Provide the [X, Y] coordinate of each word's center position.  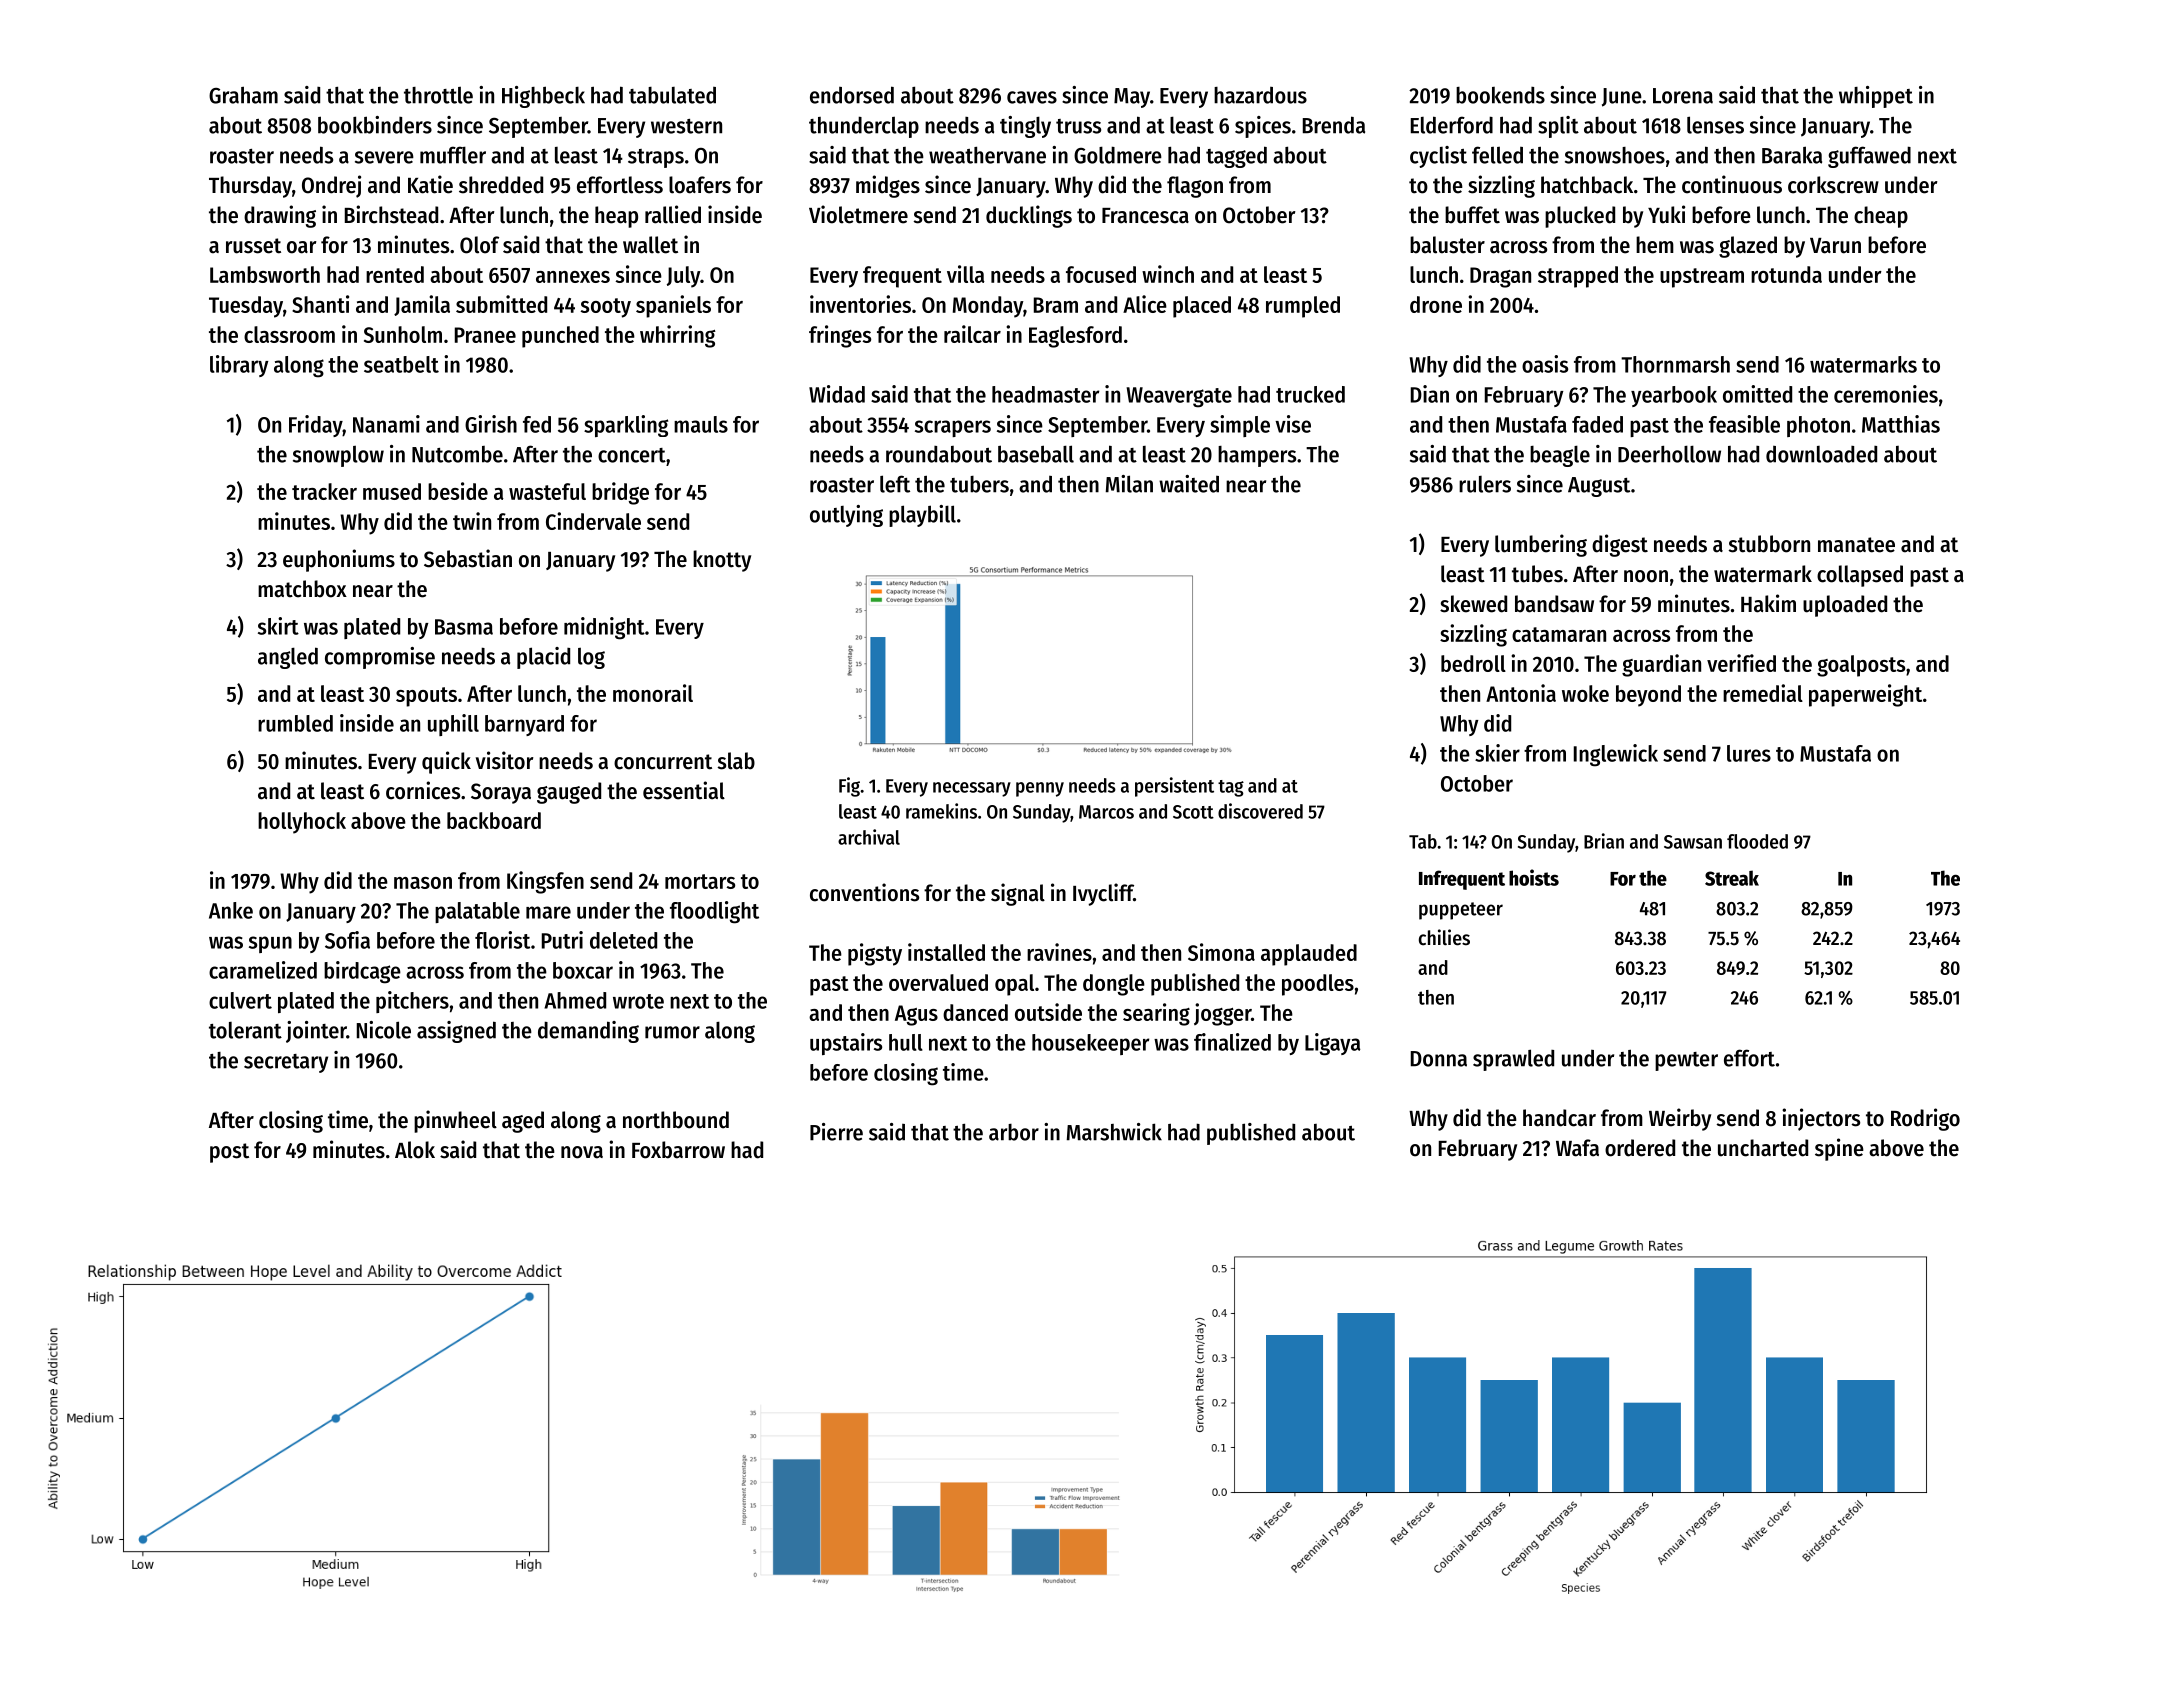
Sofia [347, 940]
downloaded [1821, 454]
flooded [1757, 841]
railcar [972, 334]
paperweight [1865, 695]
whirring [678, 336]
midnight [604, 628]
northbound [676, 1120]
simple [1240, 426]
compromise [380, 658]
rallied [673, 214]
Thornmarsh [1675, 364]
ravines [1059, 952]
